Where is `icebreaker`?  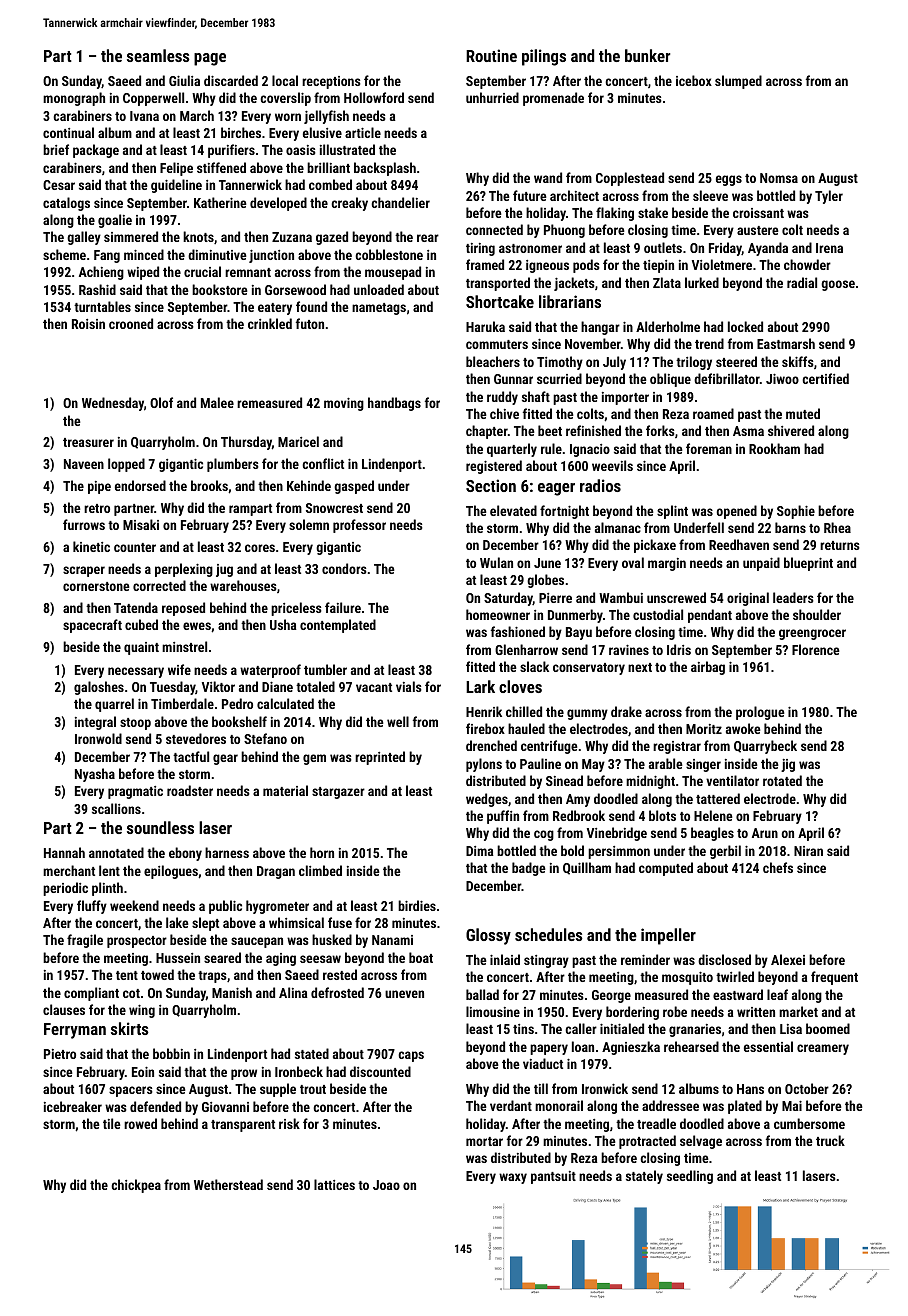
icebreaker is located at coordinates (73, 1106).
